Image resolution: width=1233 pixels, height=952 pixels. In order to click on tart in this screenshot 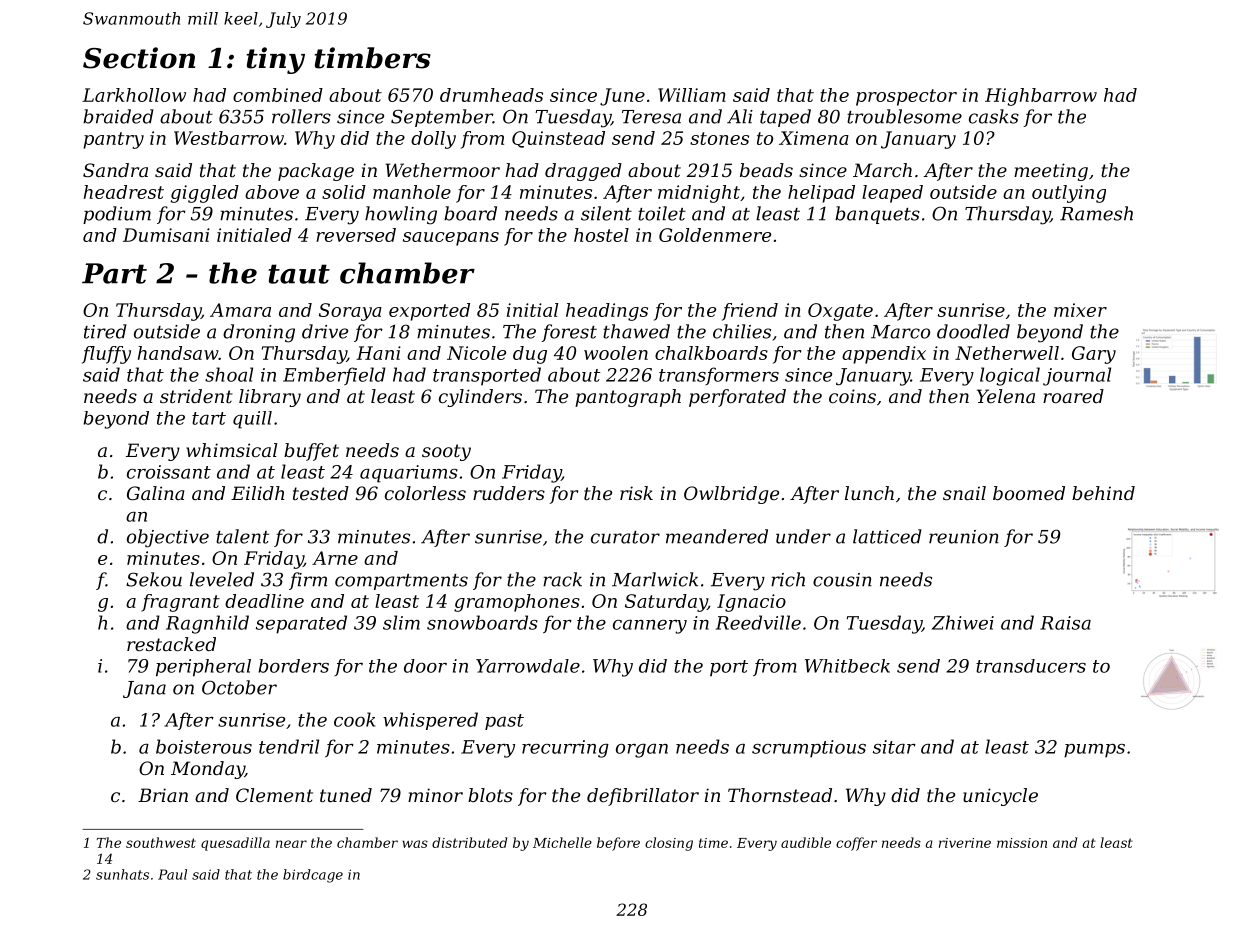, I will do `click(209, 418)`.
